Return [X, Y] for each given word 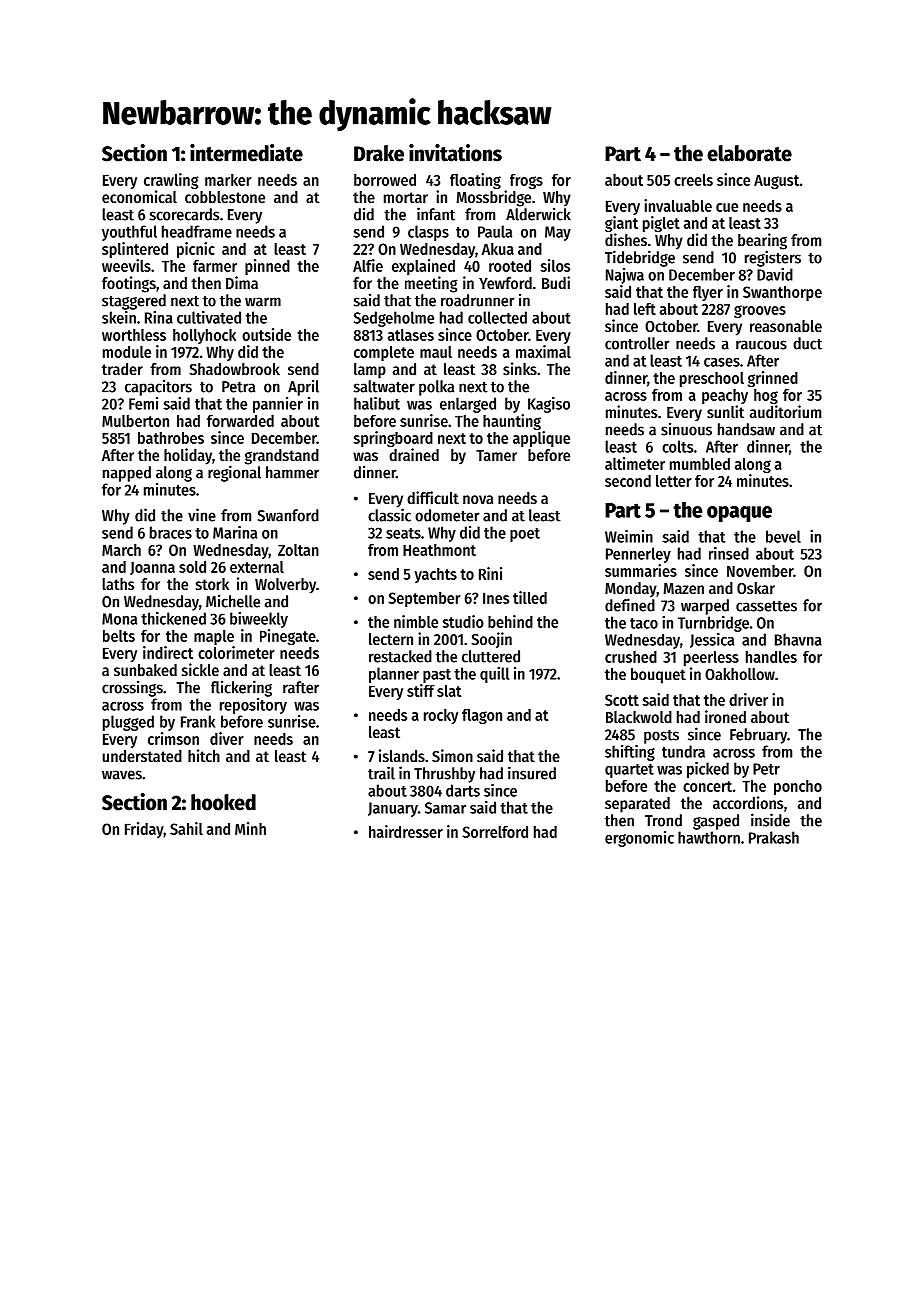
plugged [128, 723]
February [758, 736]
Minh [250, 828]
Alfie [368, 265]
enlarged [468, 405]
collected [497, 317]
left [645, 309]
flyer [708, 293]
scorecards [184, 214]
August [776, 181]
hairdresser [406, 831]
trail [381, 773]
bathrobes [171, 438]
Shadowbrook [234, 369]
